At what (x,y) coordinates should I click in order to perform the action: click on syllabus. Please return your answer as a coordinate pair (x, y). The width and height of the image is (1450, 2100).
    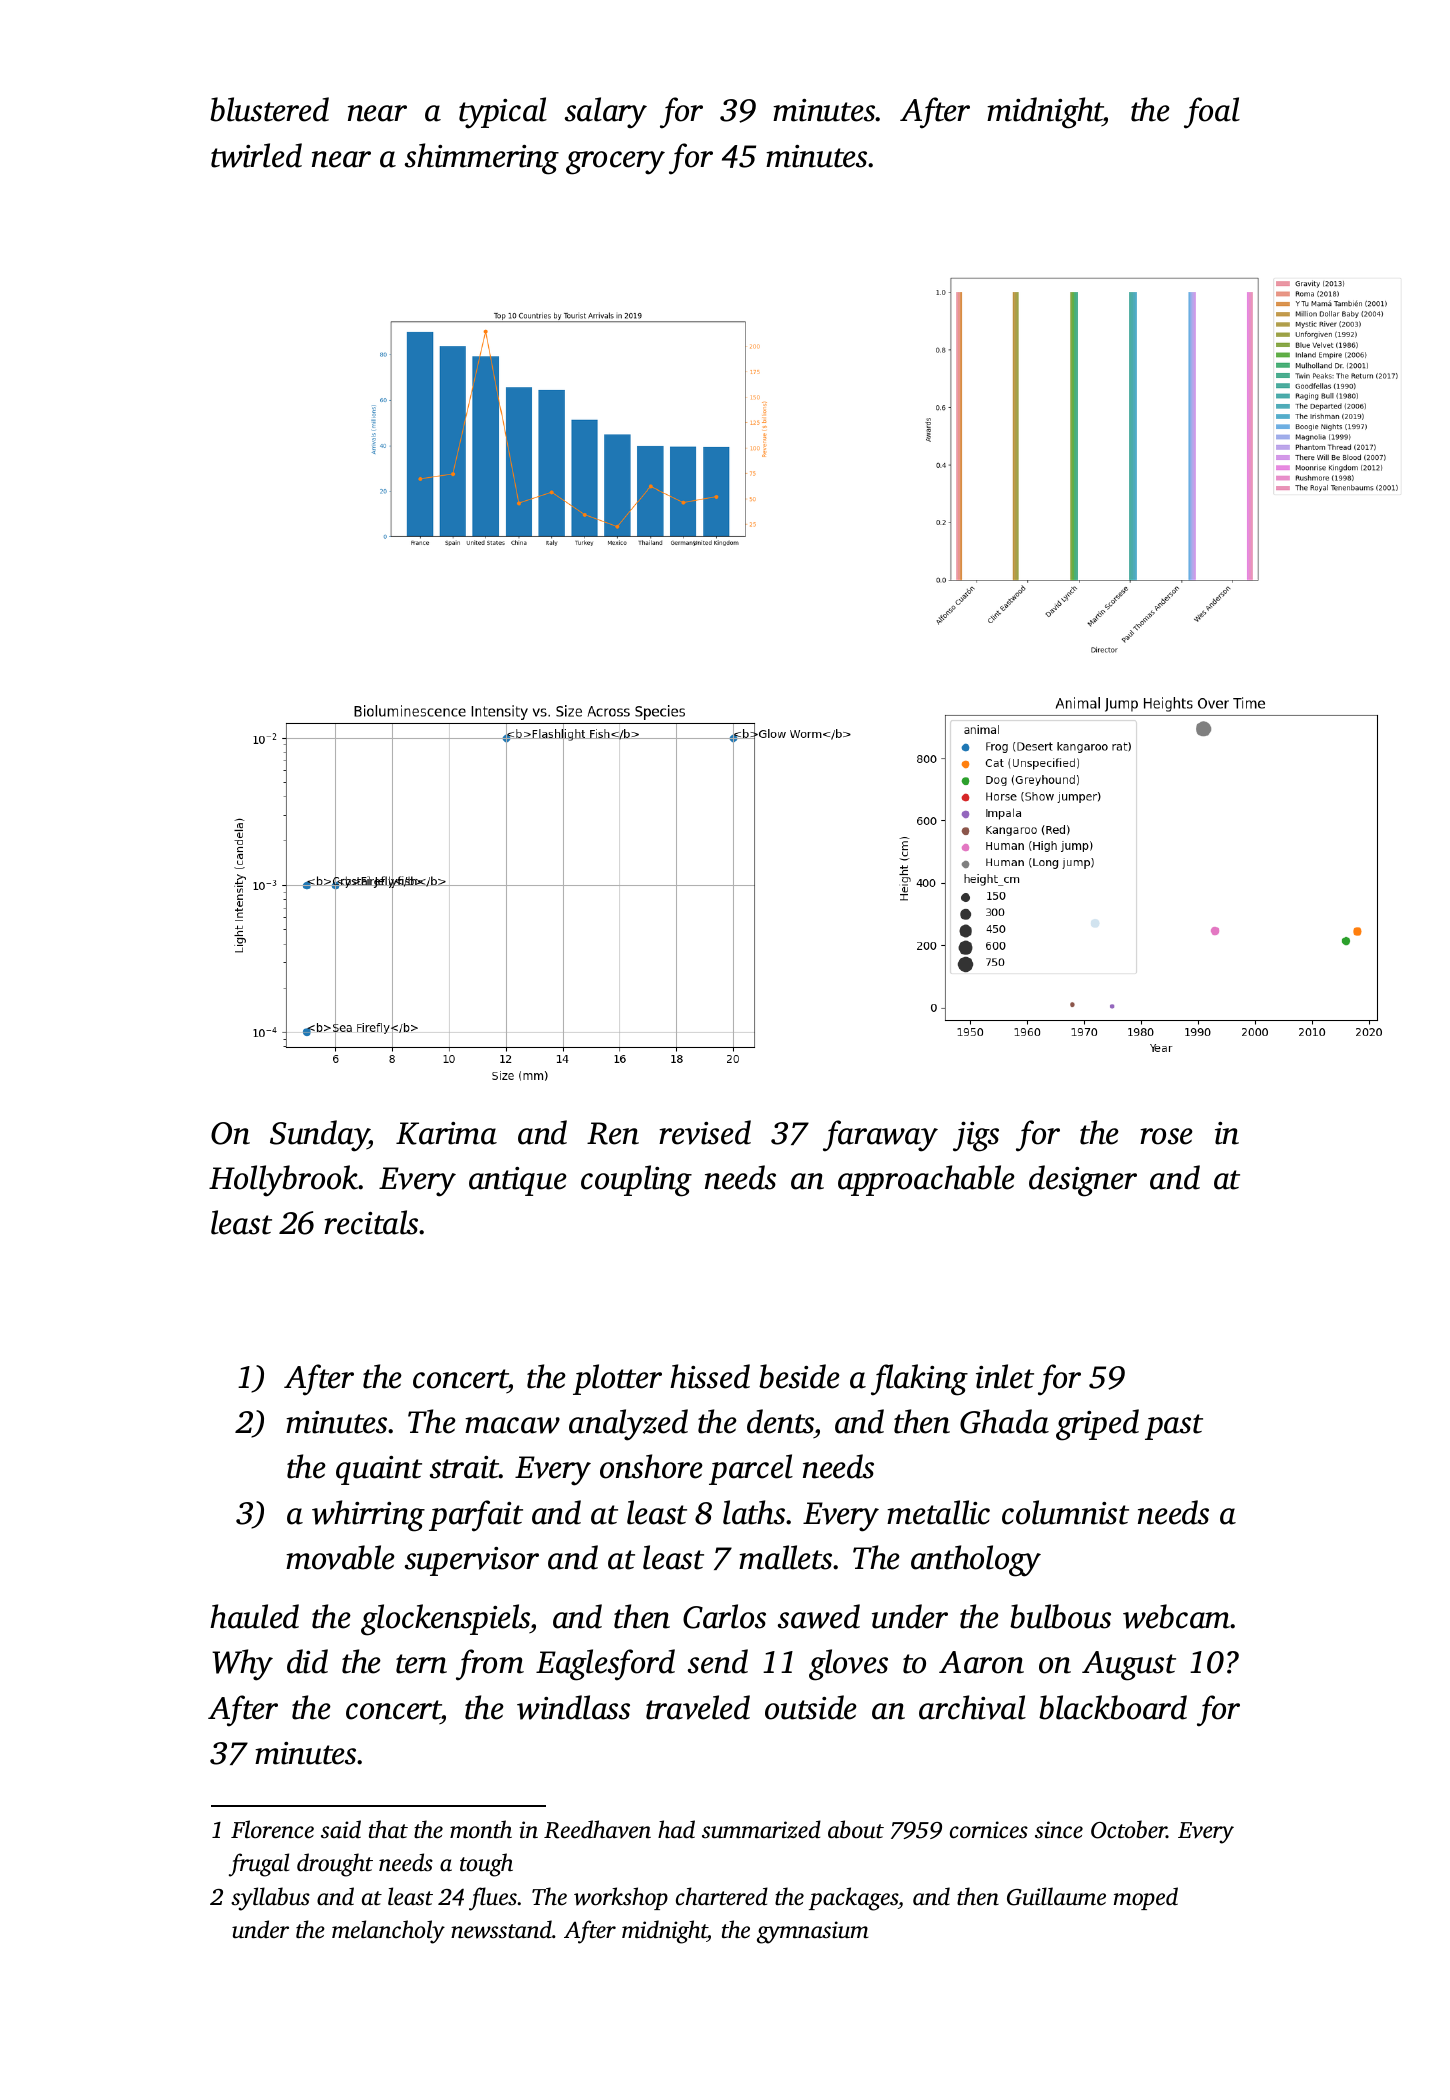
    Looking at the image, I should click on (270, 1899).
